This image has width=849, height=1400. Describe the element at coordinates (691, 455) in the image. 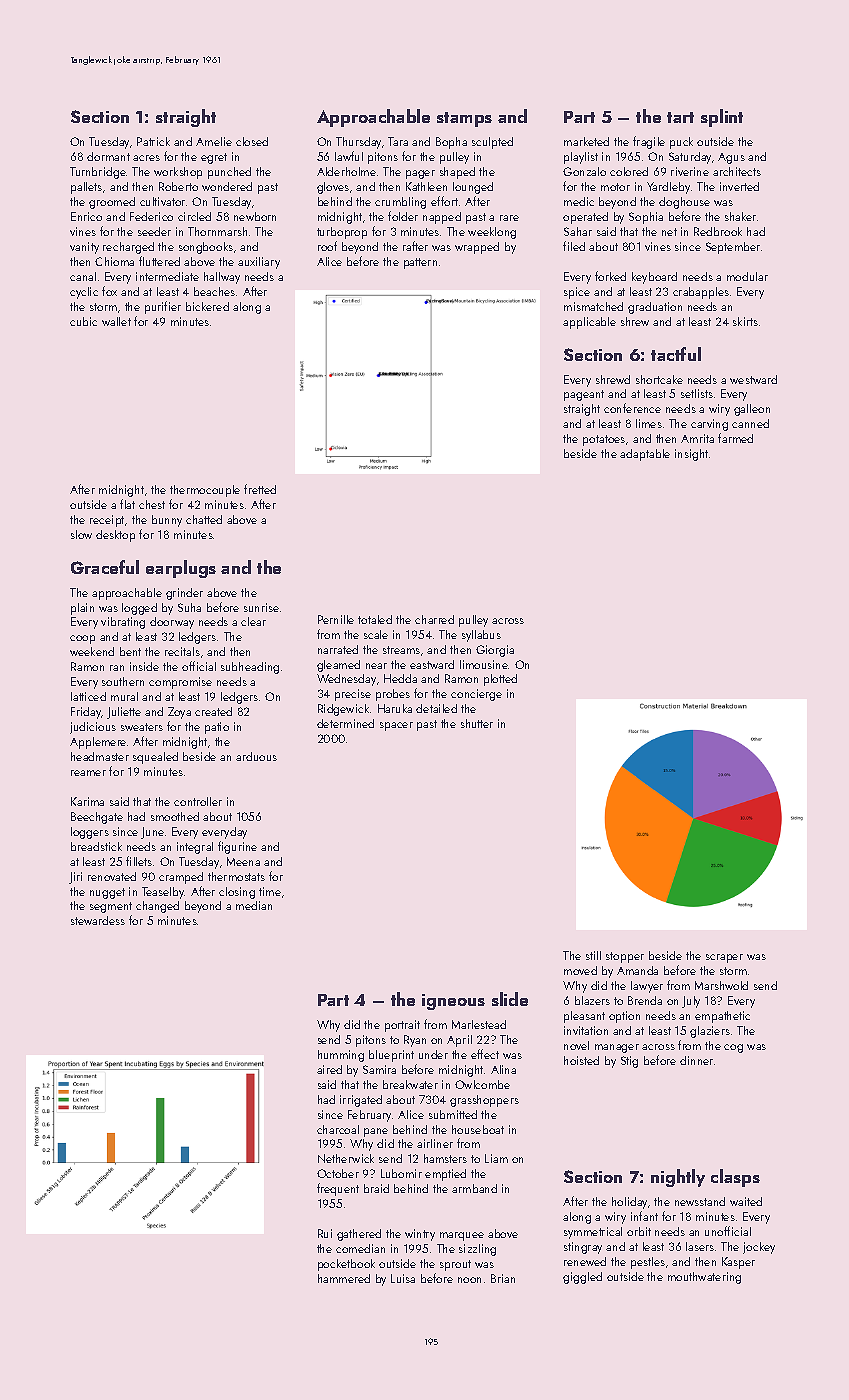

I see `insight` at that location.
